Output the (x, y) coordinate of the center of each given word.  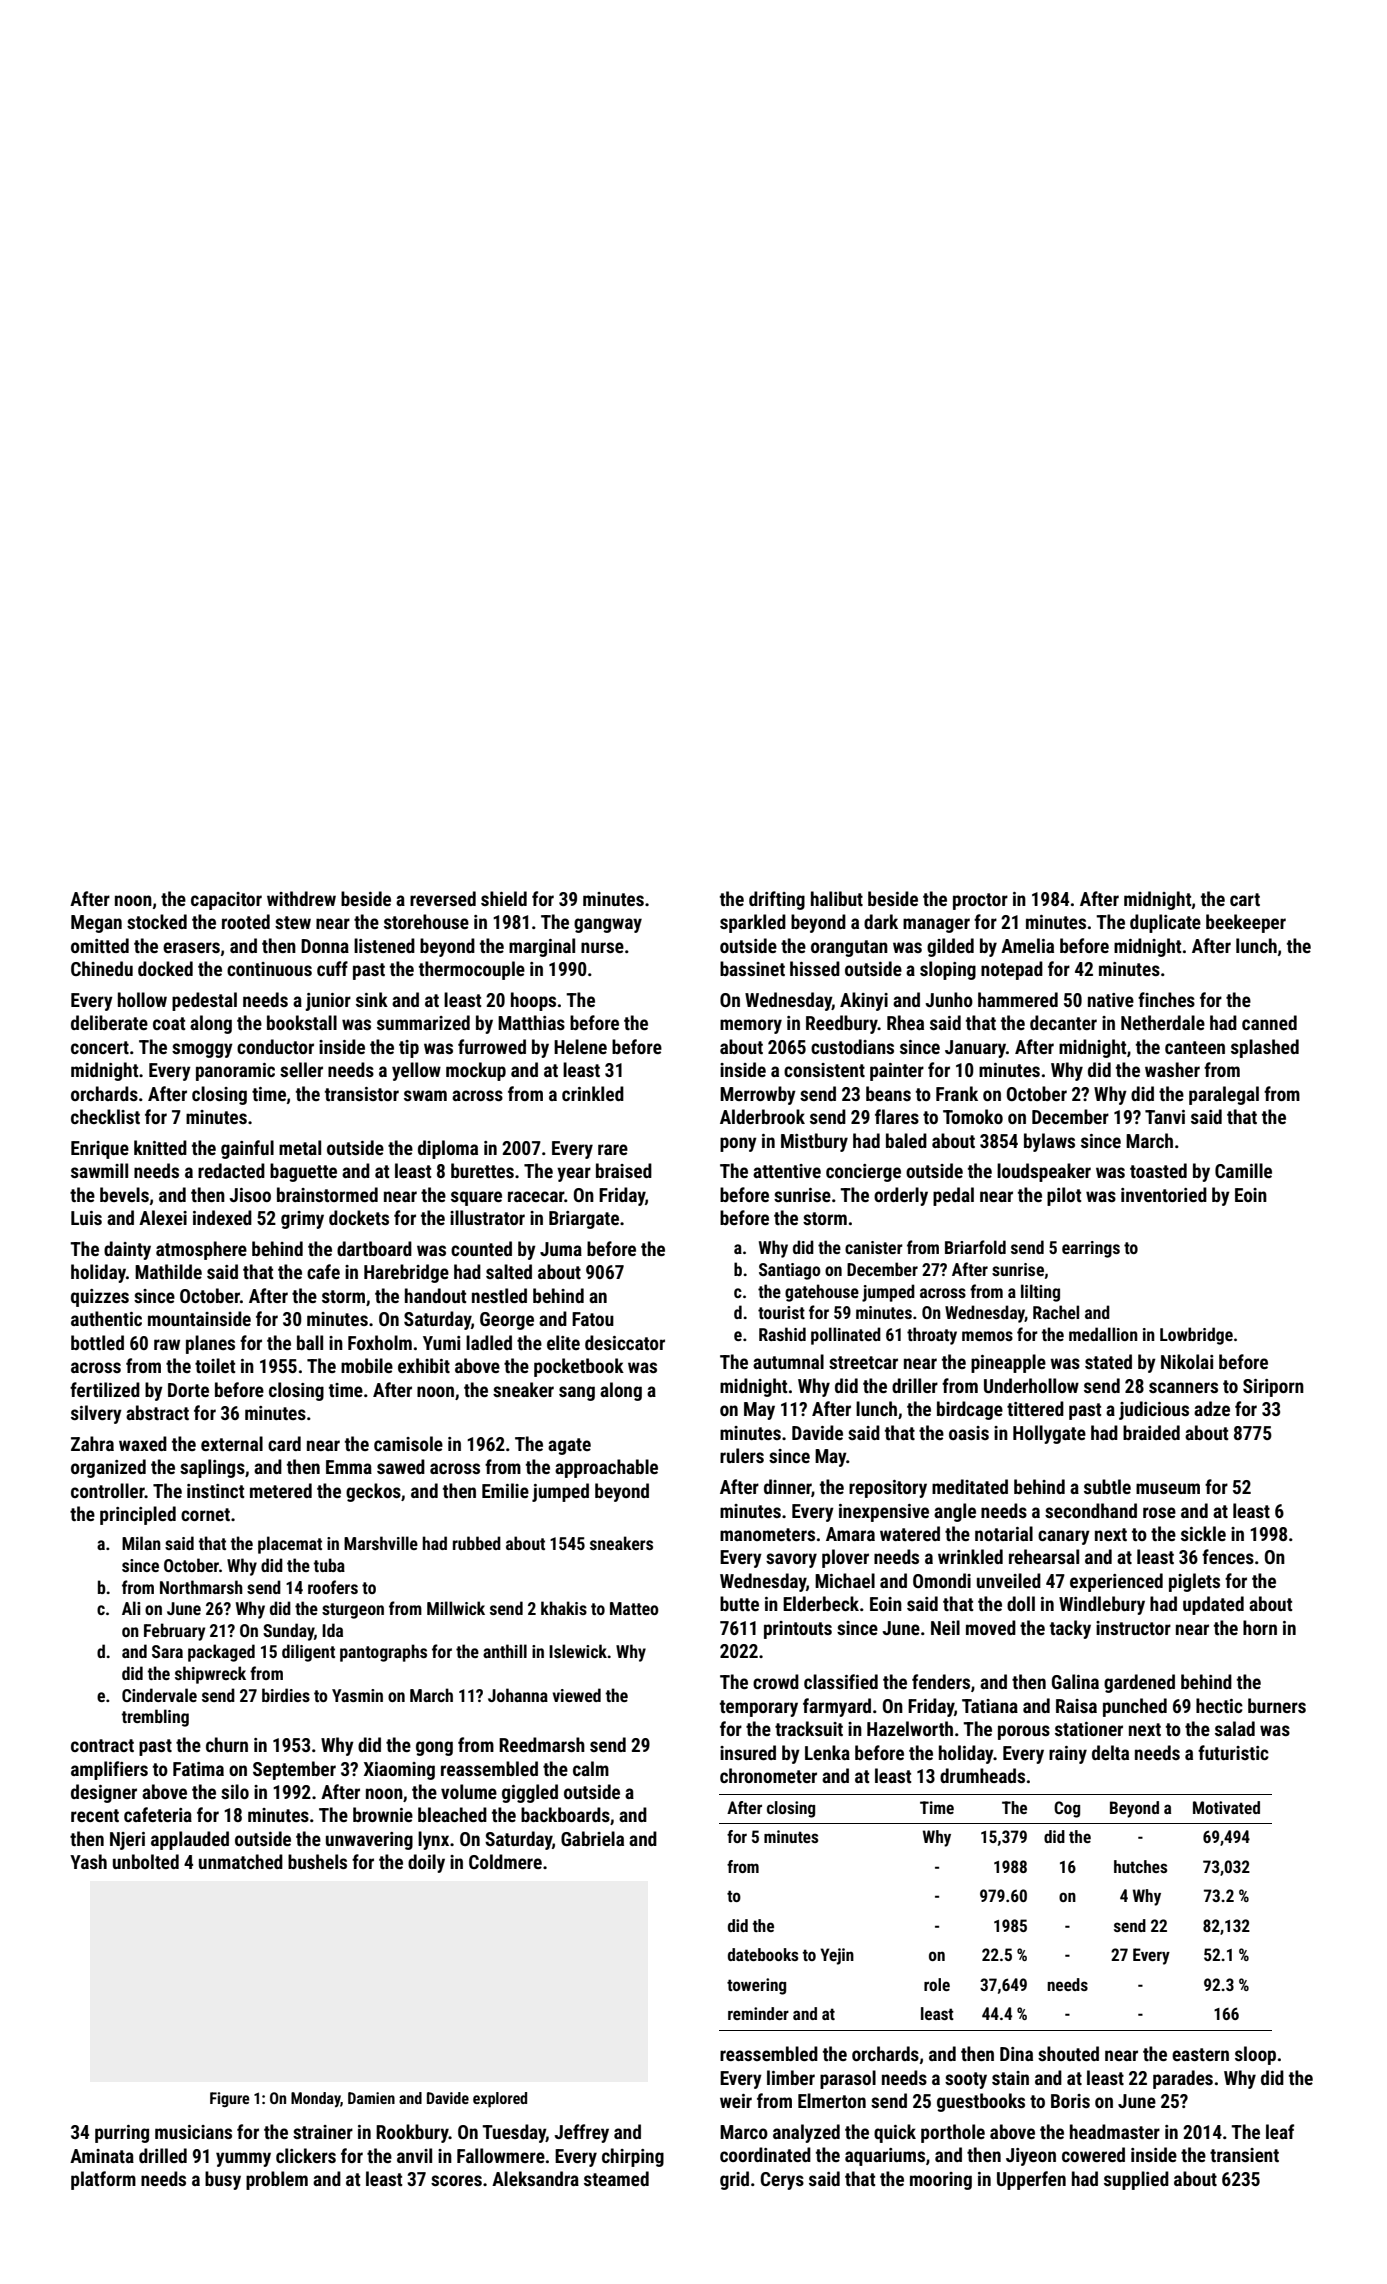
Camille (1243, 1170)
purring (122, 2134)
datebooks (763, 1954)
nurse (602, 947)
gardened (1139, 1683)
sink (372, 999)
